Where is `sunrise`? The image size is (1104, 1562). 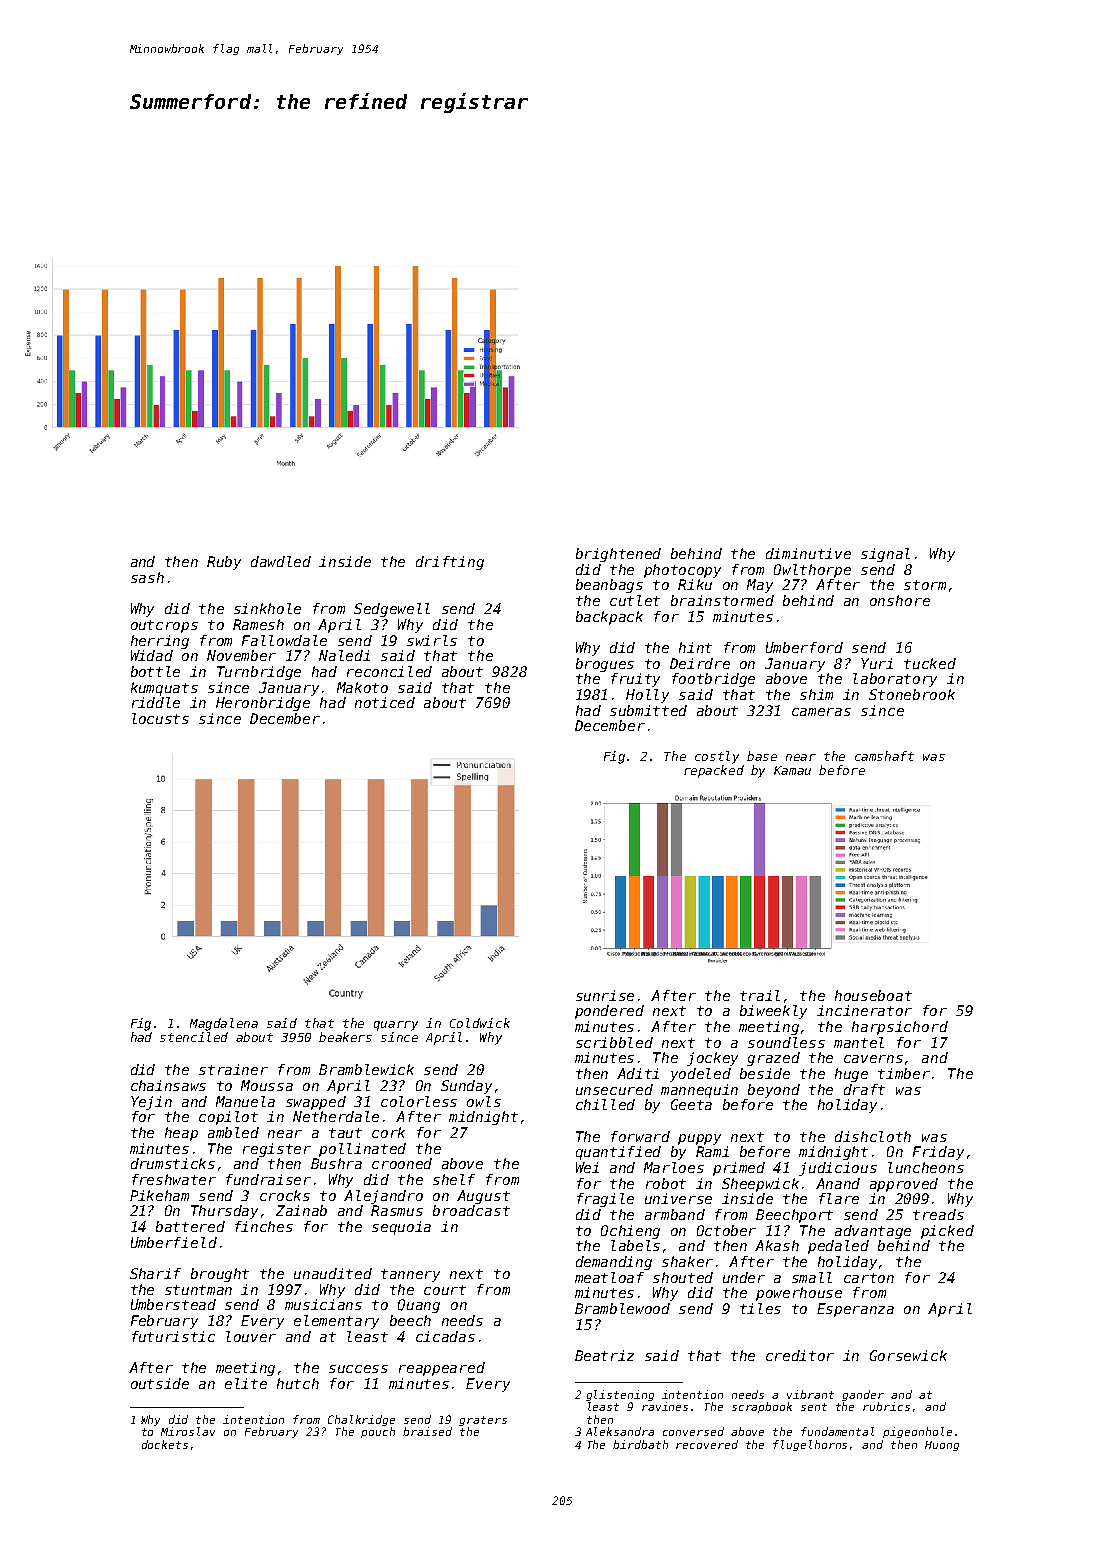 sunrise is located at coordinates (605, 995).
